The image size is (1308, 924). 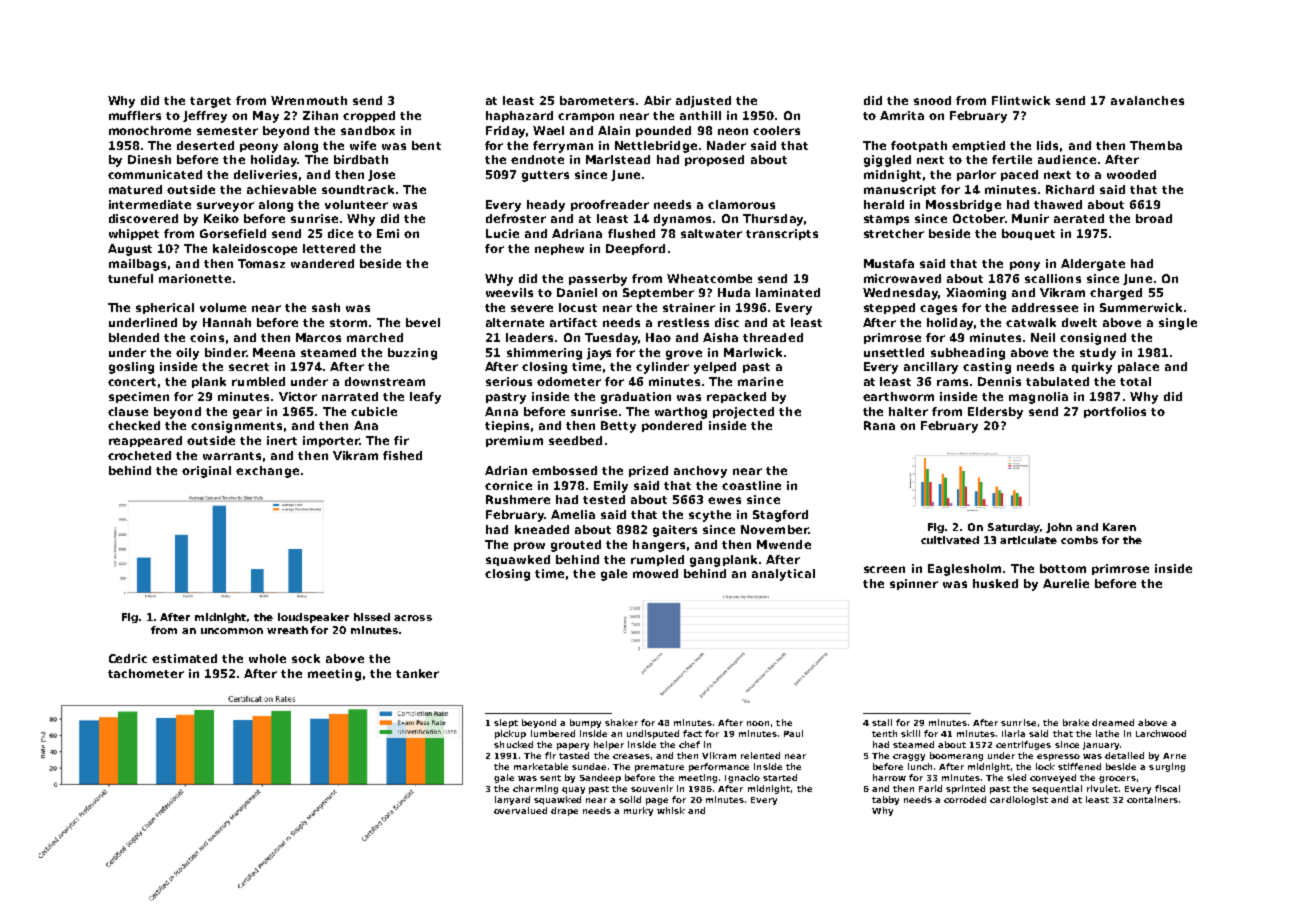 I want to click on whisk, so click(x=671, y=810).
